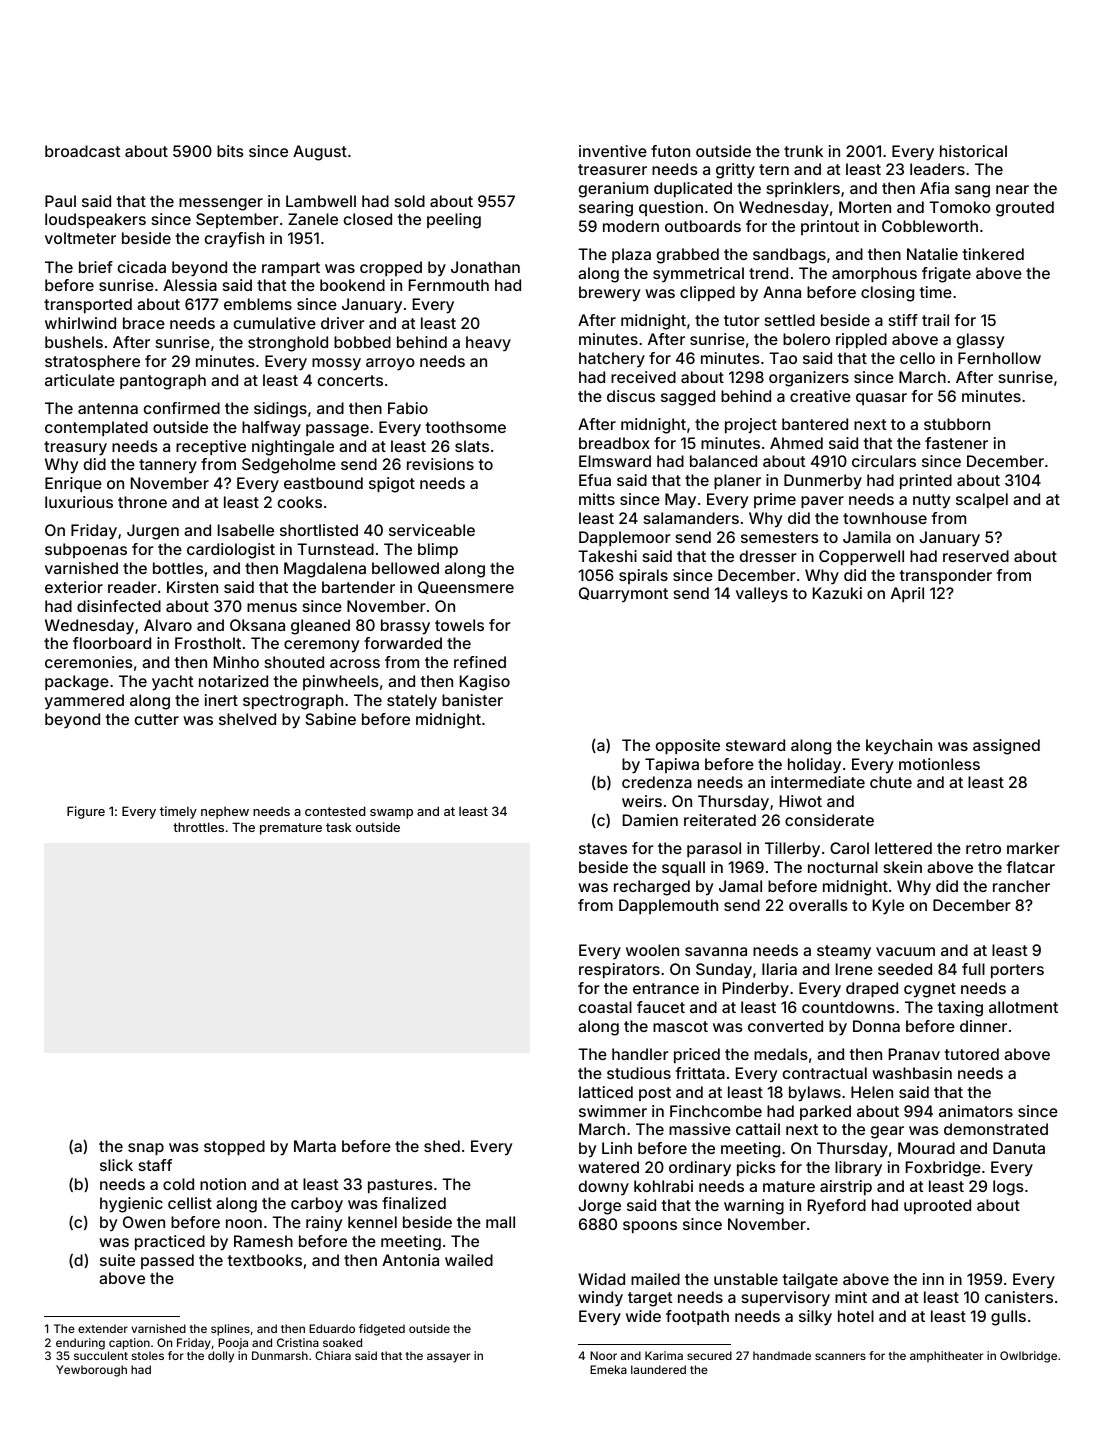 This document has height=1433, width=1108. What do you see at coordinates (782, 1355) in the document?
I see `handmade` at bounding box center [782, 1355].
